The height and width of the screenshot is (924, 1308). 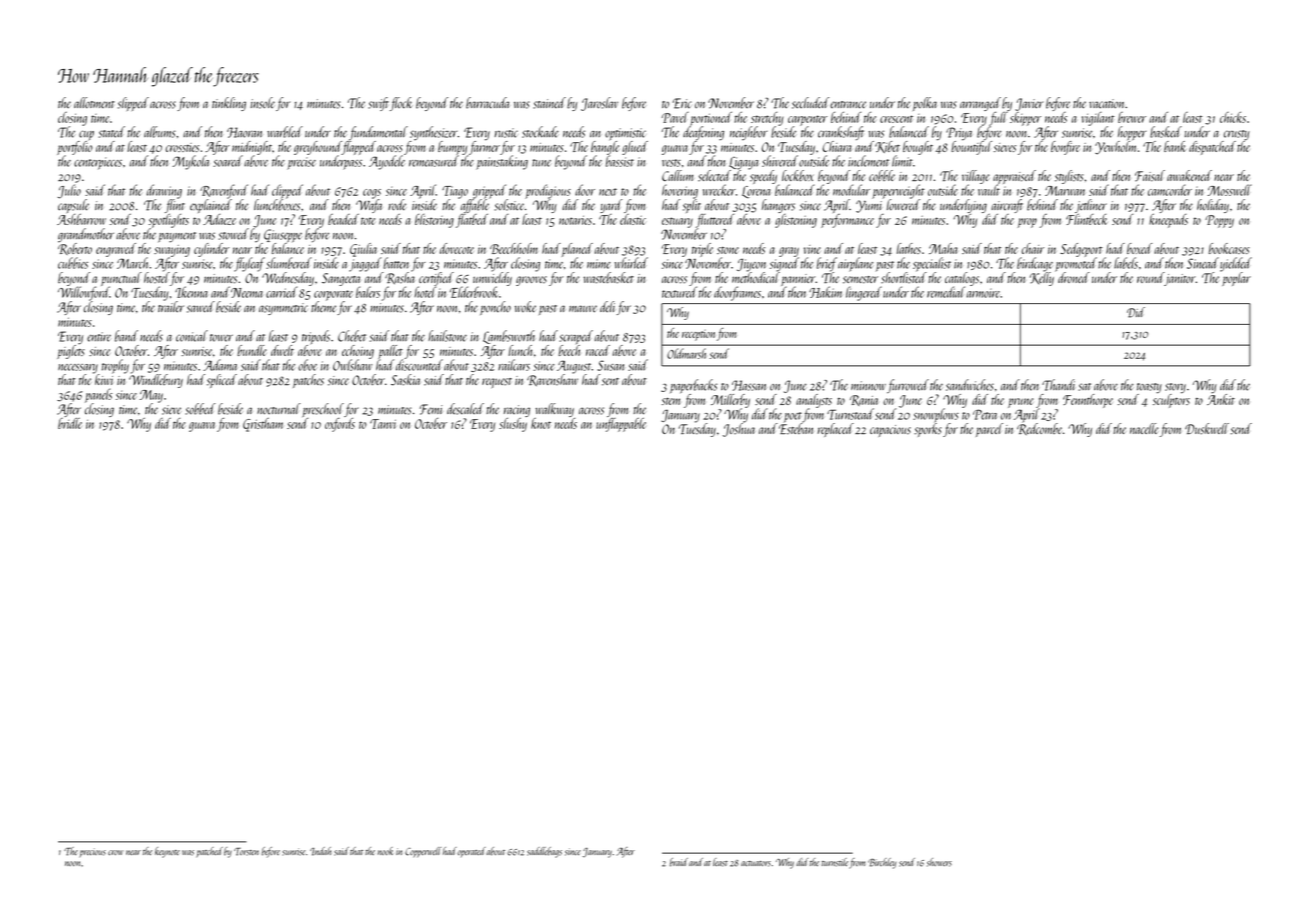 I want to click on precious, so click(x=93, y=852).
